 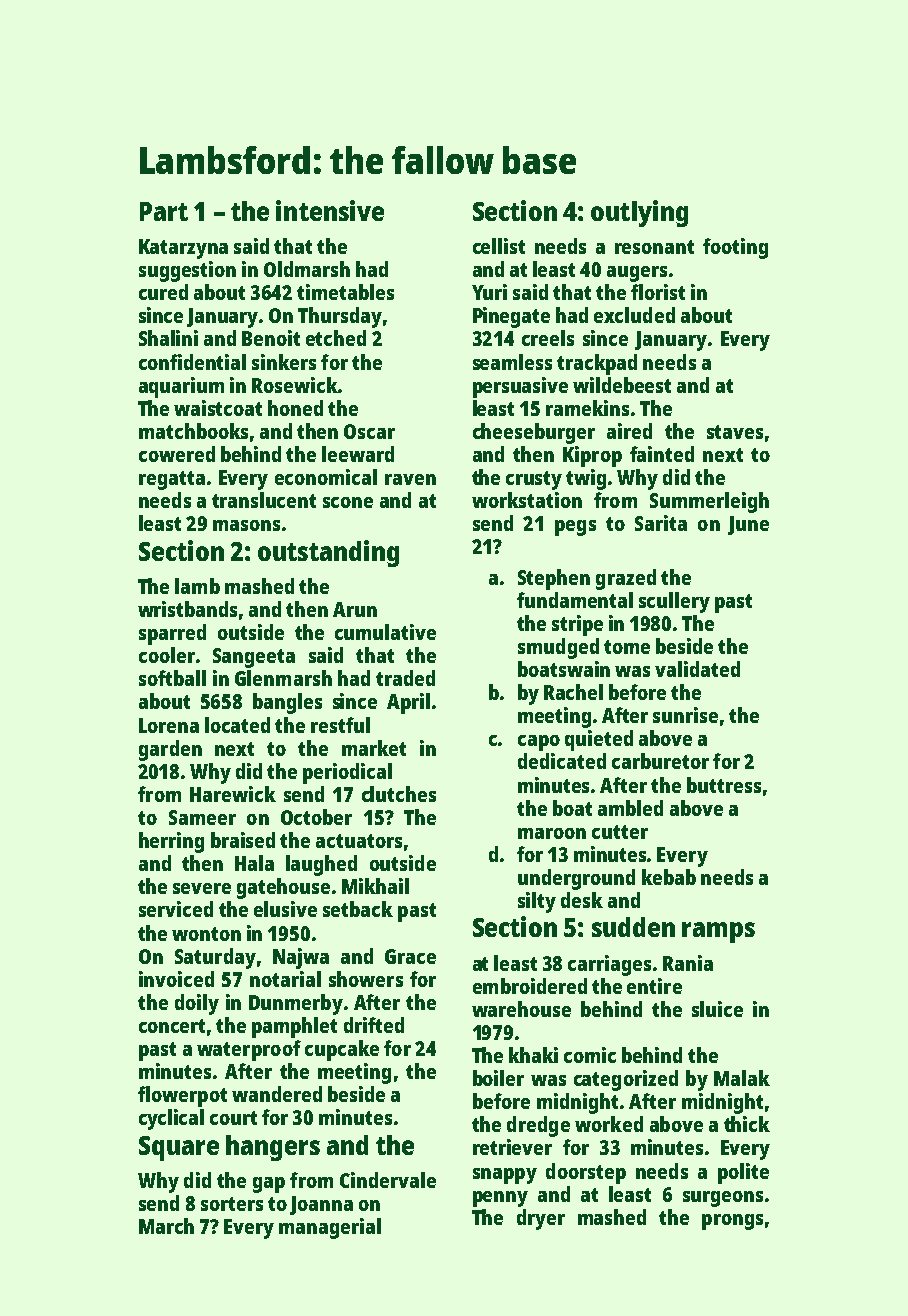 I want to click on outlying, so click(x=639, y=213).
